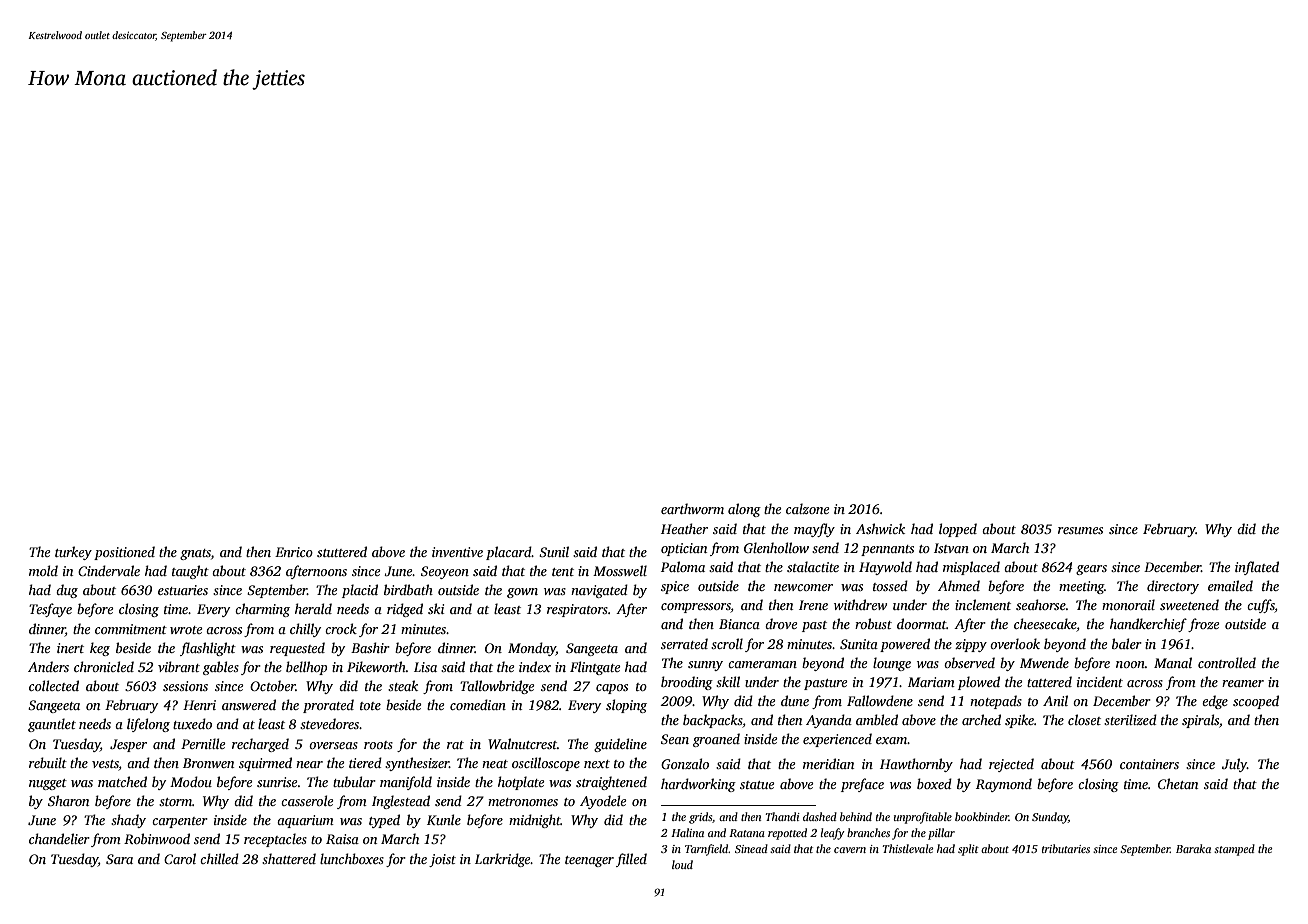  I want to click on positioned, so click(124, 553).
